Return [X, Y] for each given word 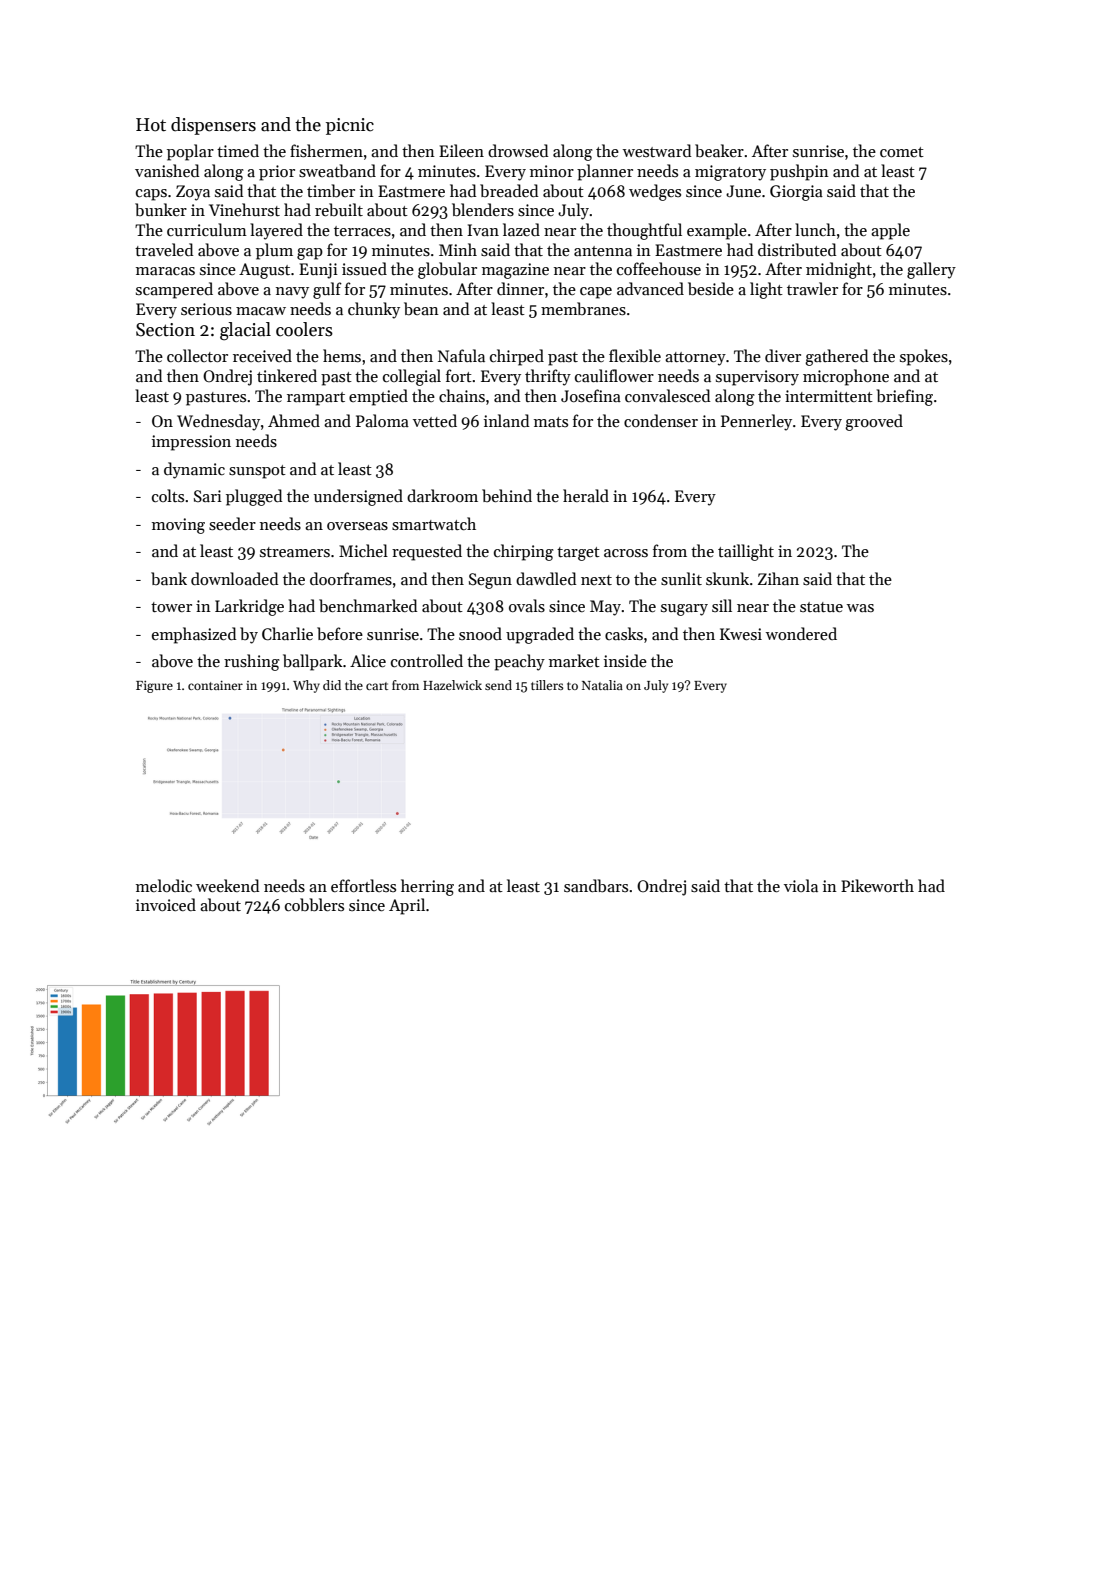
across [626, 553]
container [215, 685]
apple [890, 231]
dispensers [213, 126]
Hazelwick [452, 685]
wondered [801, 633]
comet [902, 152]
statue [821, 607]
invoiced [166, 904]
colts [168, 495]
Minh [458, 249]
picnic [350, 126]
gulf [327, 290]
